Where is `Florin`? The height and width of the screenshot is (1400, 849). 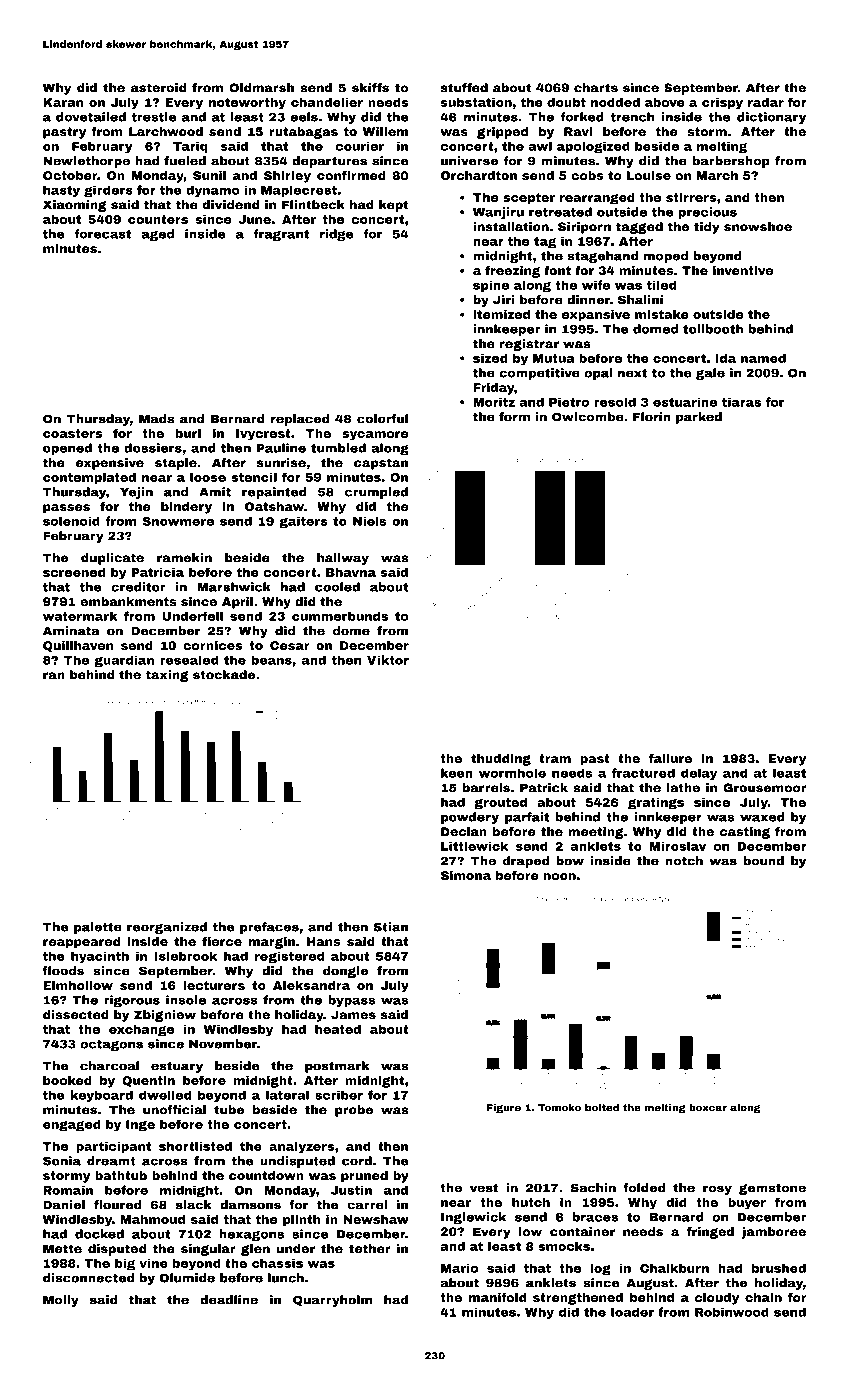
Florin is located at coordinates (652, 417).
